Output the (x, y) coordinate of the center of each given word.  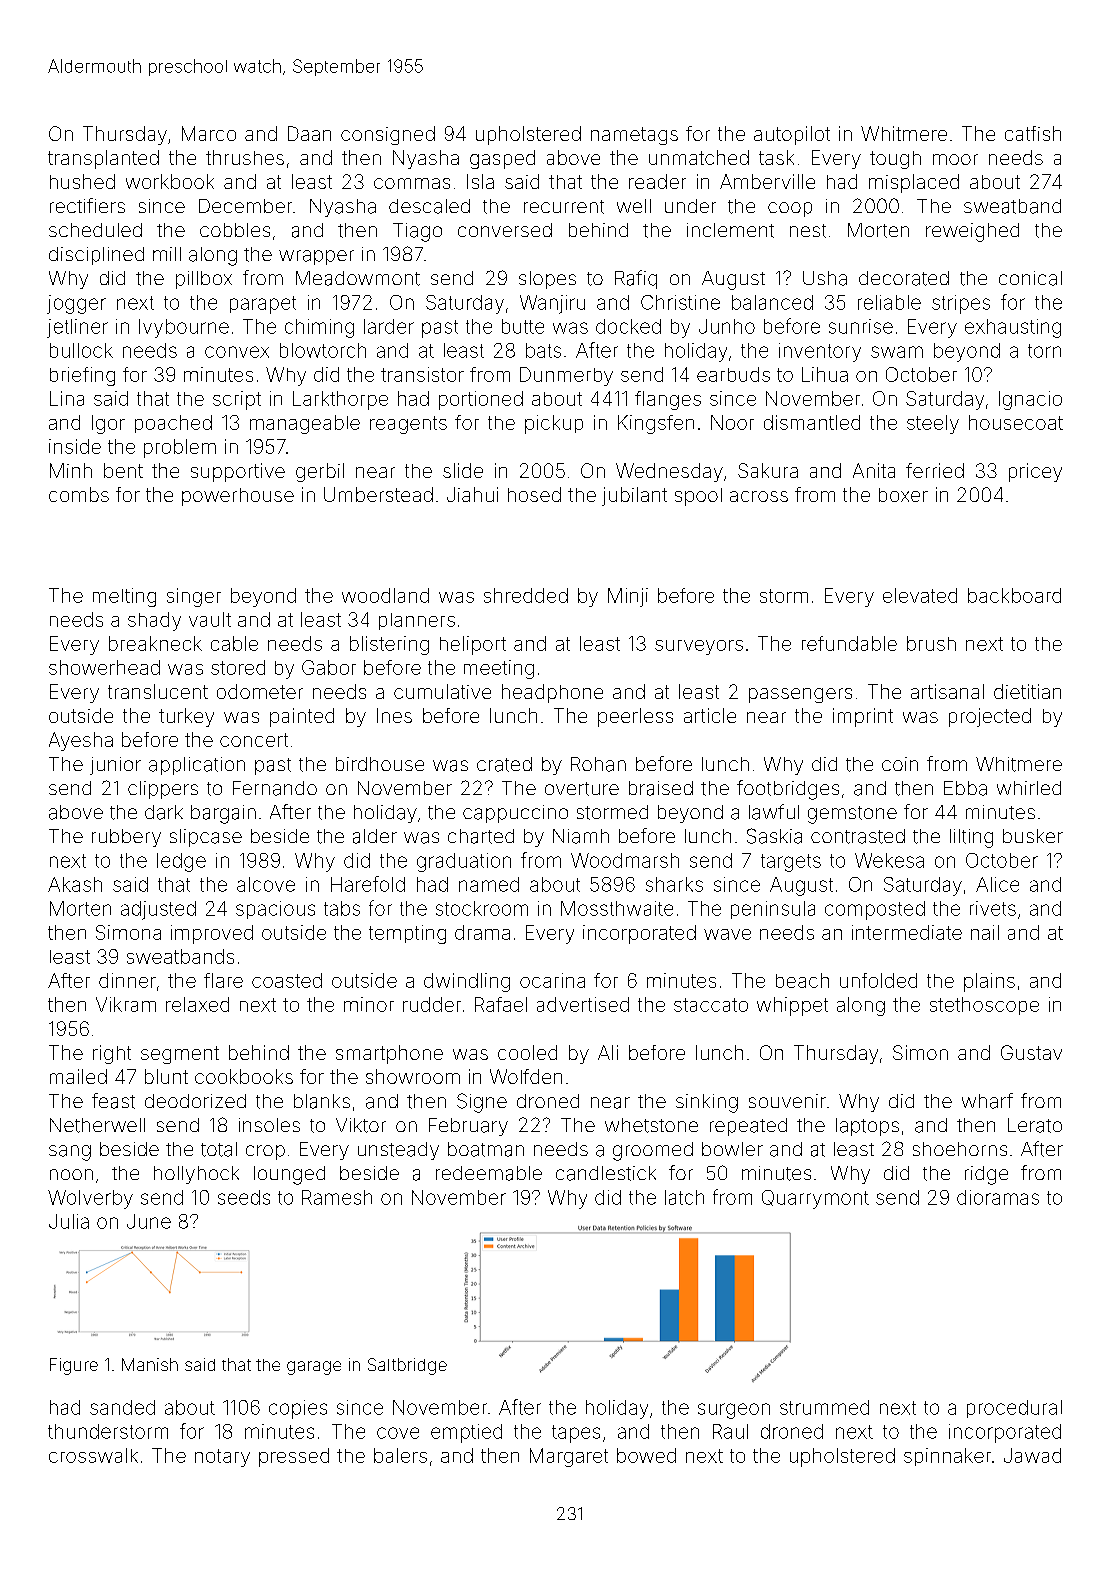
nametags (634, 136)
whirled (1029, 788)
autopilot (792, 135)
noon (71, 1174)
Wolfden (526, 1076)
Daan (309, 133)
